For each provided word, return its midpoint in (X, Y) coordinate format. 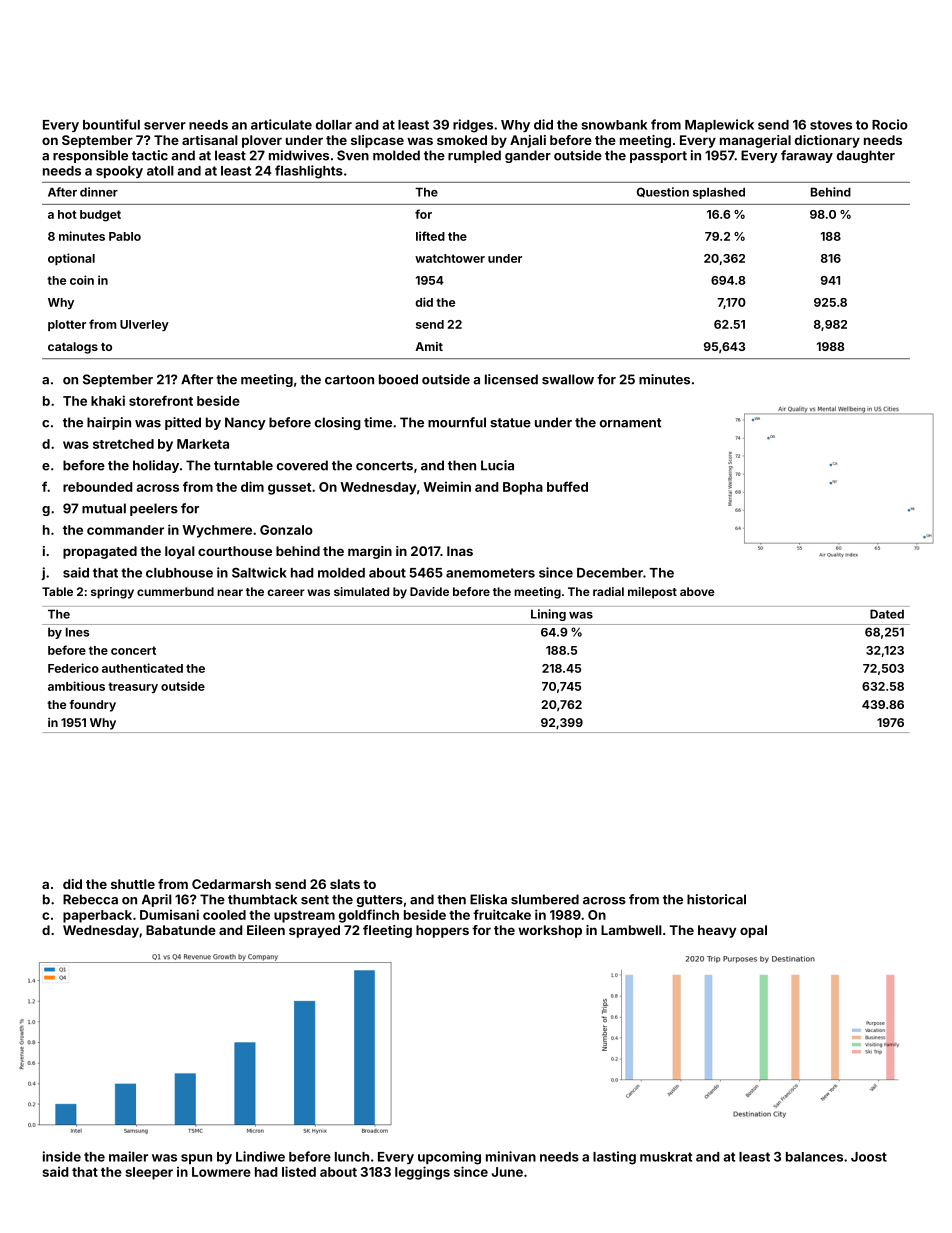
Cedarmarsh (231, 884)
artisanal (210, 140)
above (697, 591)
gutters (380, 901)
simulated (361, 591)
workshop (550, 931)
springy (112, 593)
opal (753, 931)
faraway (807, 156)
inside (62, 1156)
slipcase (377, 141)
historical (716, 899)
